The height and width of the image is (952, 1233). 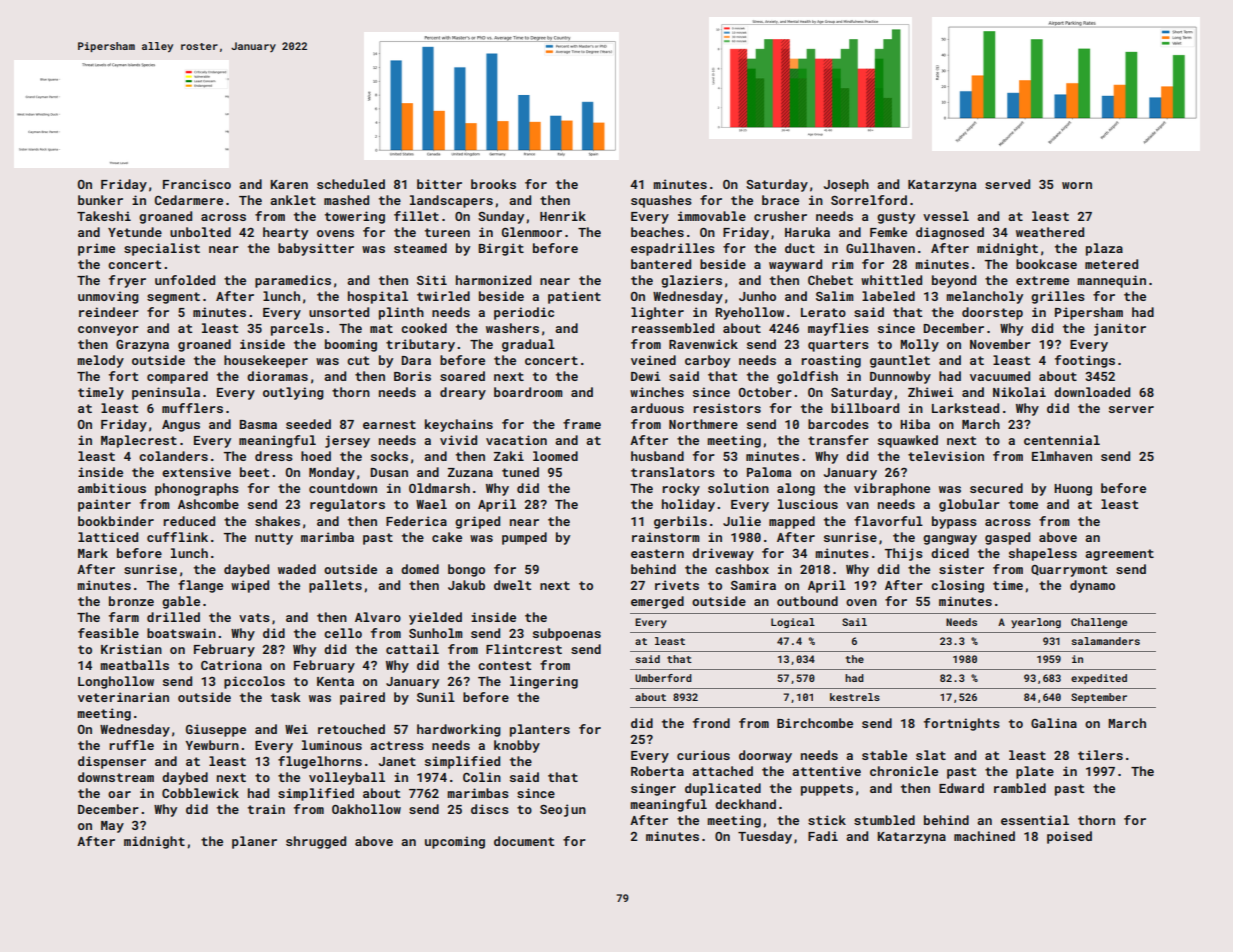 What do you see at coordinates (289, 184) in the image?
I see `Karen` at bounding box center [289, 184].
